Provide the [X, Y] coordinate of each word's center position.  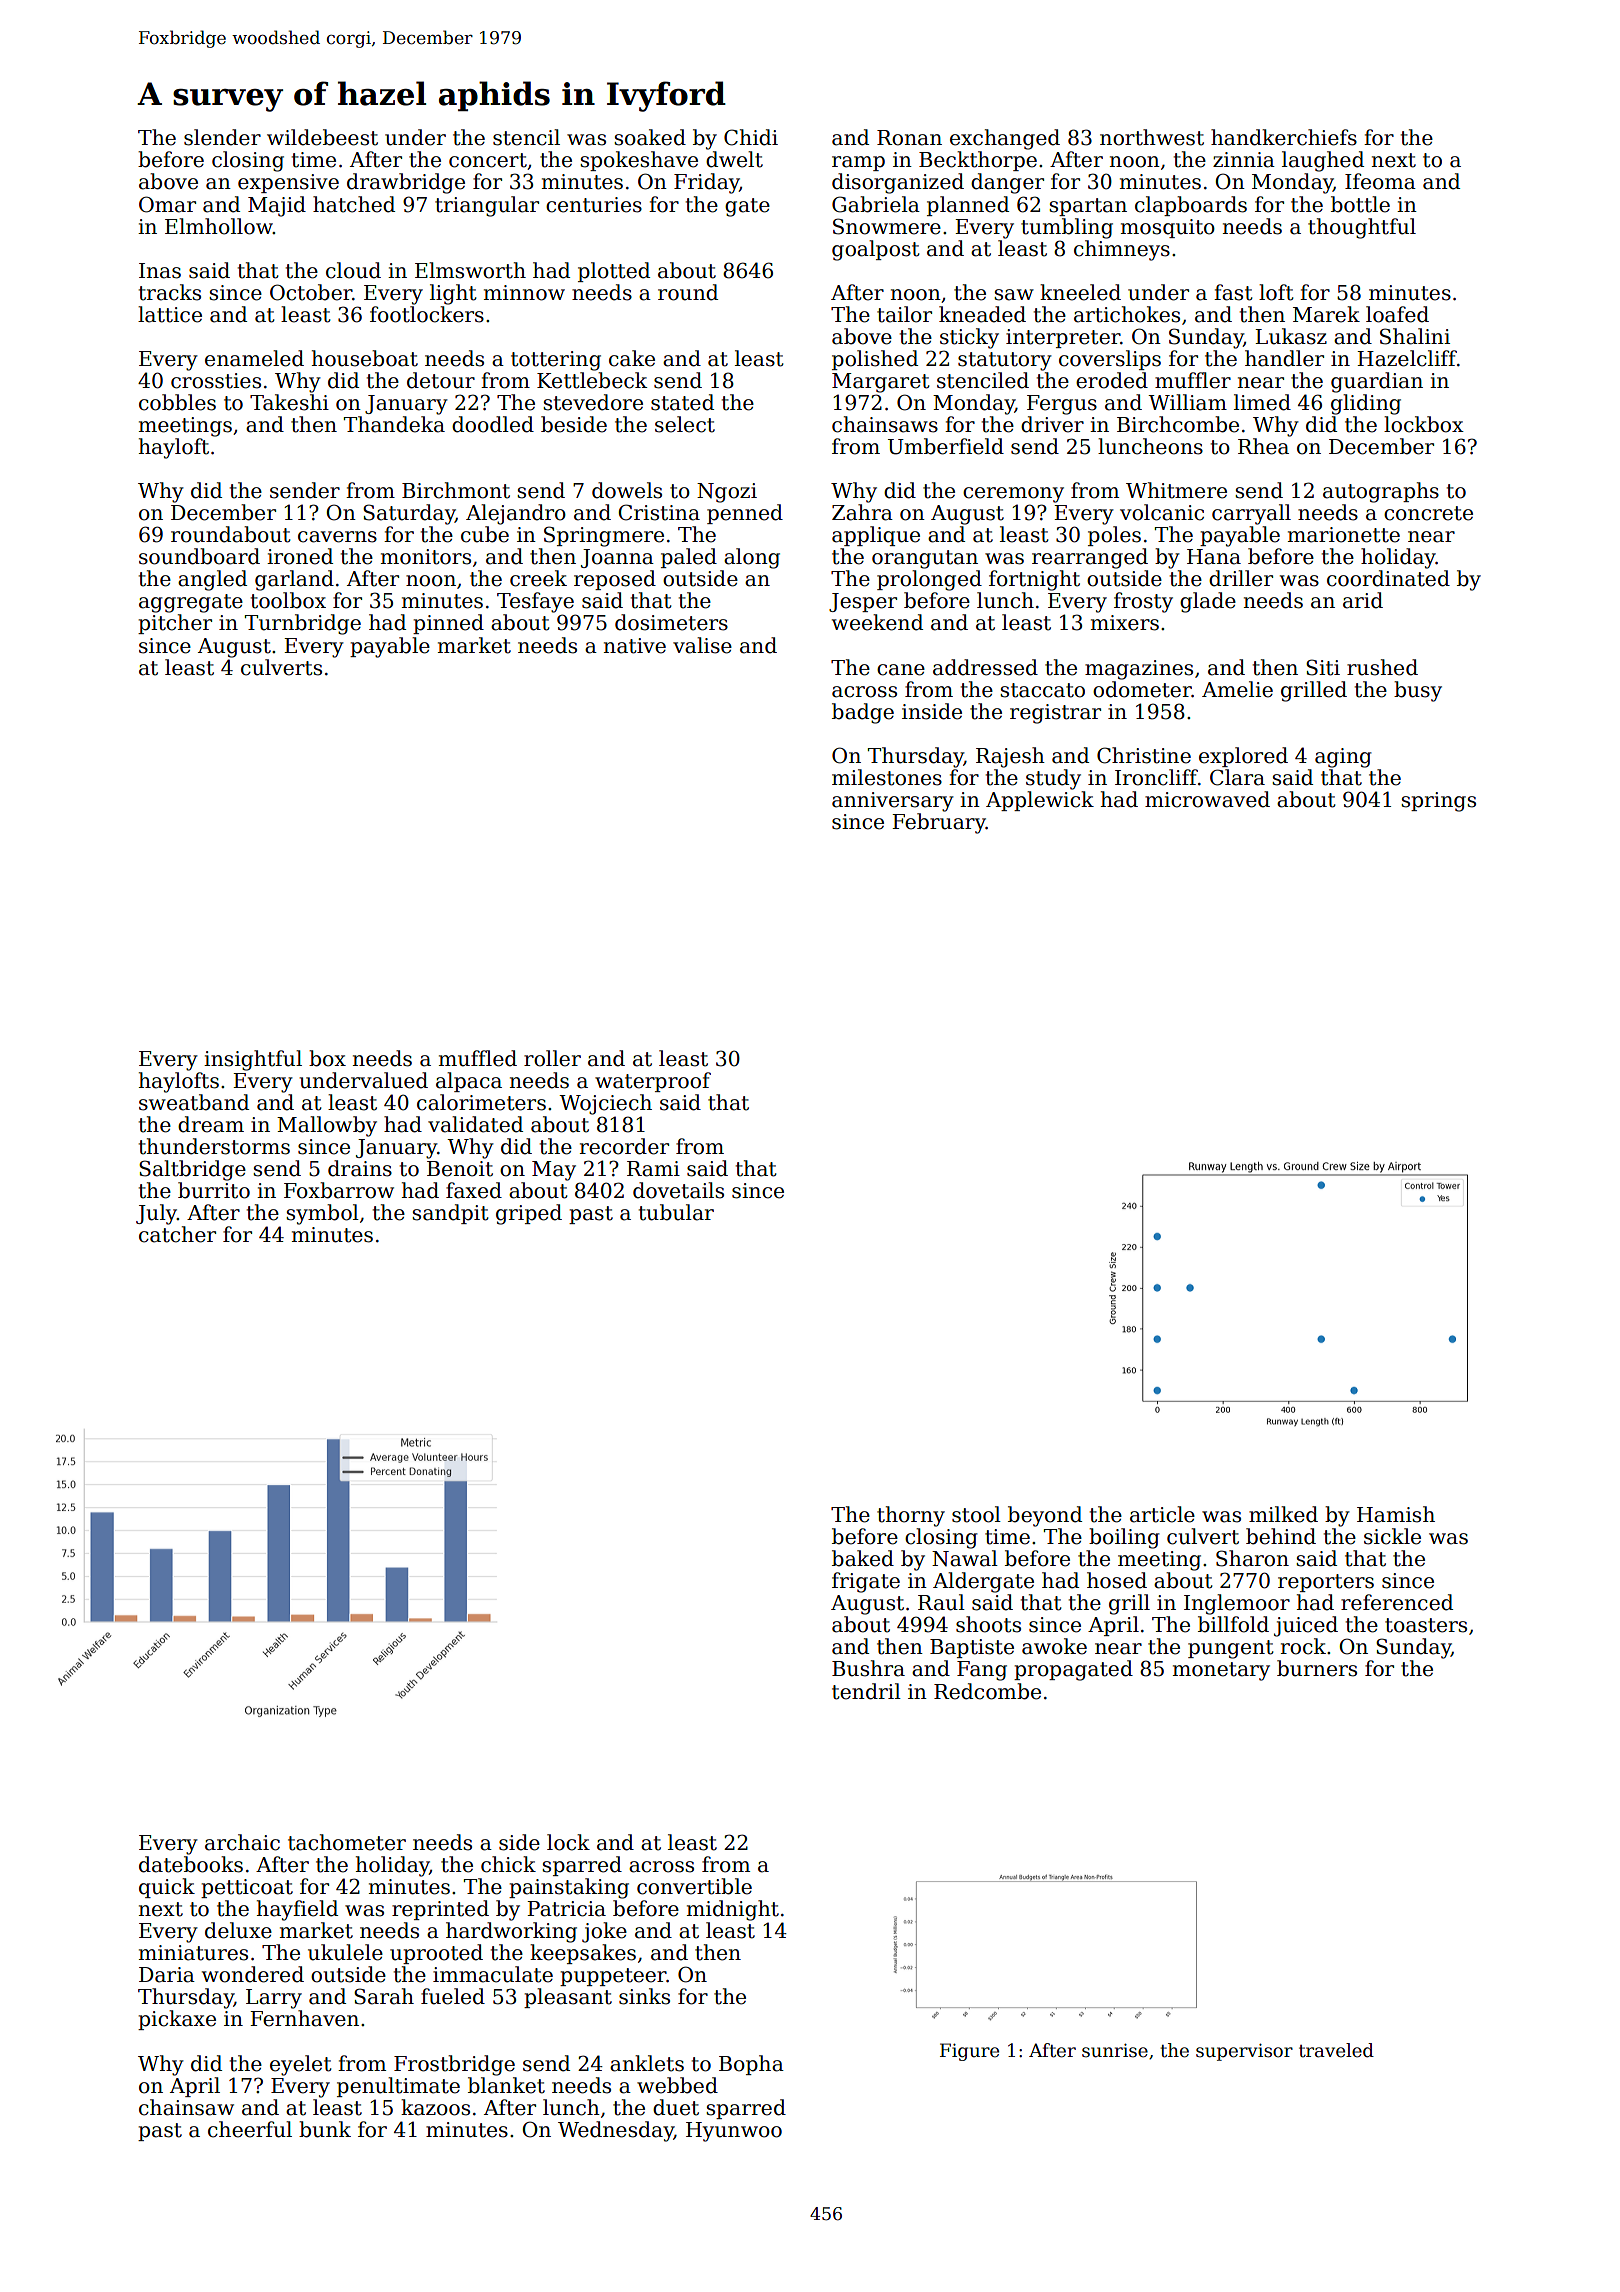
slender [222, 137]
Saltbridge [192, 1170]
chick [508, 1864]
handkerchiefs [1284, 137]
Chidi [751, 137]
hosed [1117, 1580]
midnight [733, 1910]
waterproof [653, 1082]
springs [1438, 802]
